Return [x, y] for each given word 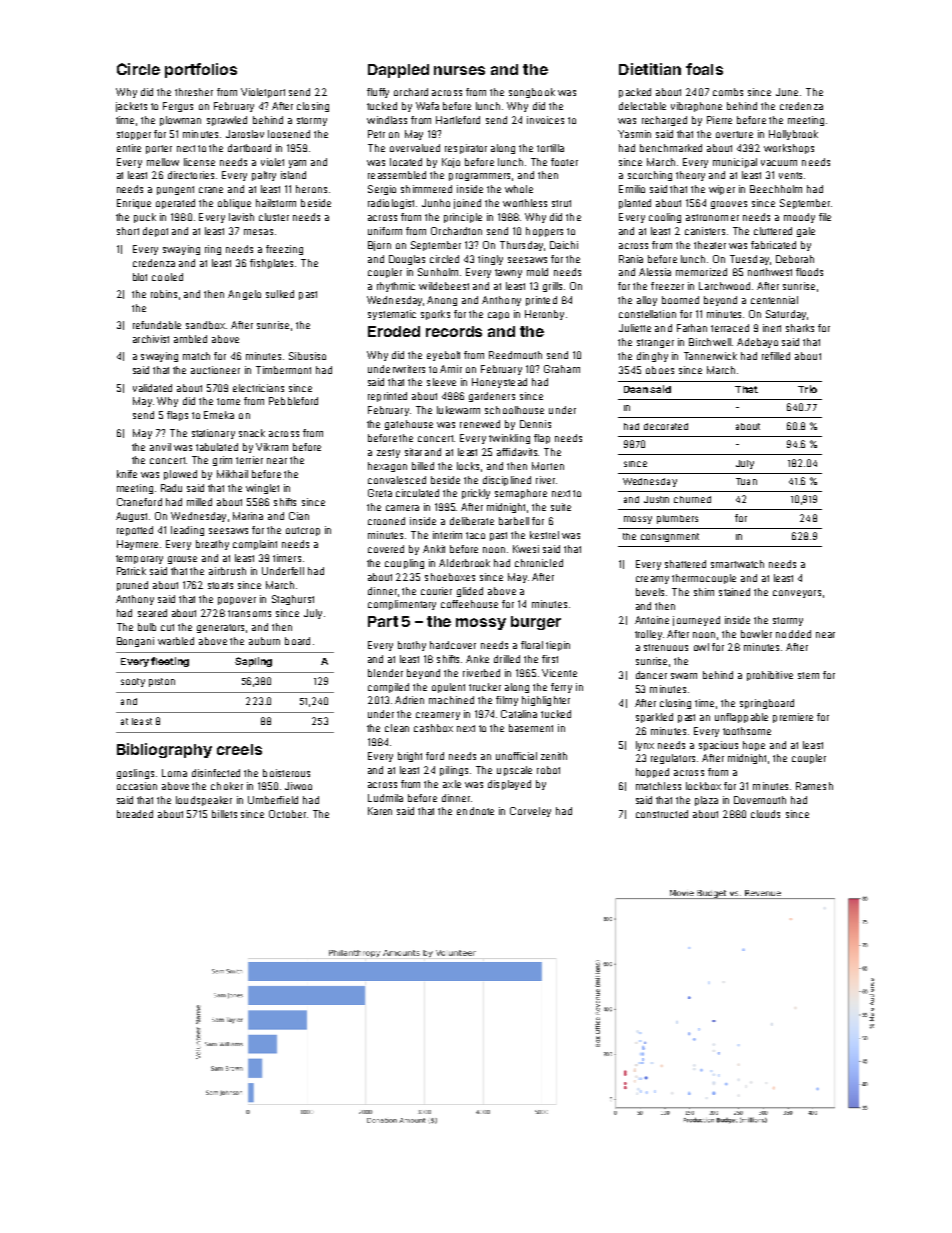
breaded [135, 814]
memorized [701, 272]
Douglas [407, 260]
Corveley [530, 812]
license [199, 162]
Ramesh [814, 786]
